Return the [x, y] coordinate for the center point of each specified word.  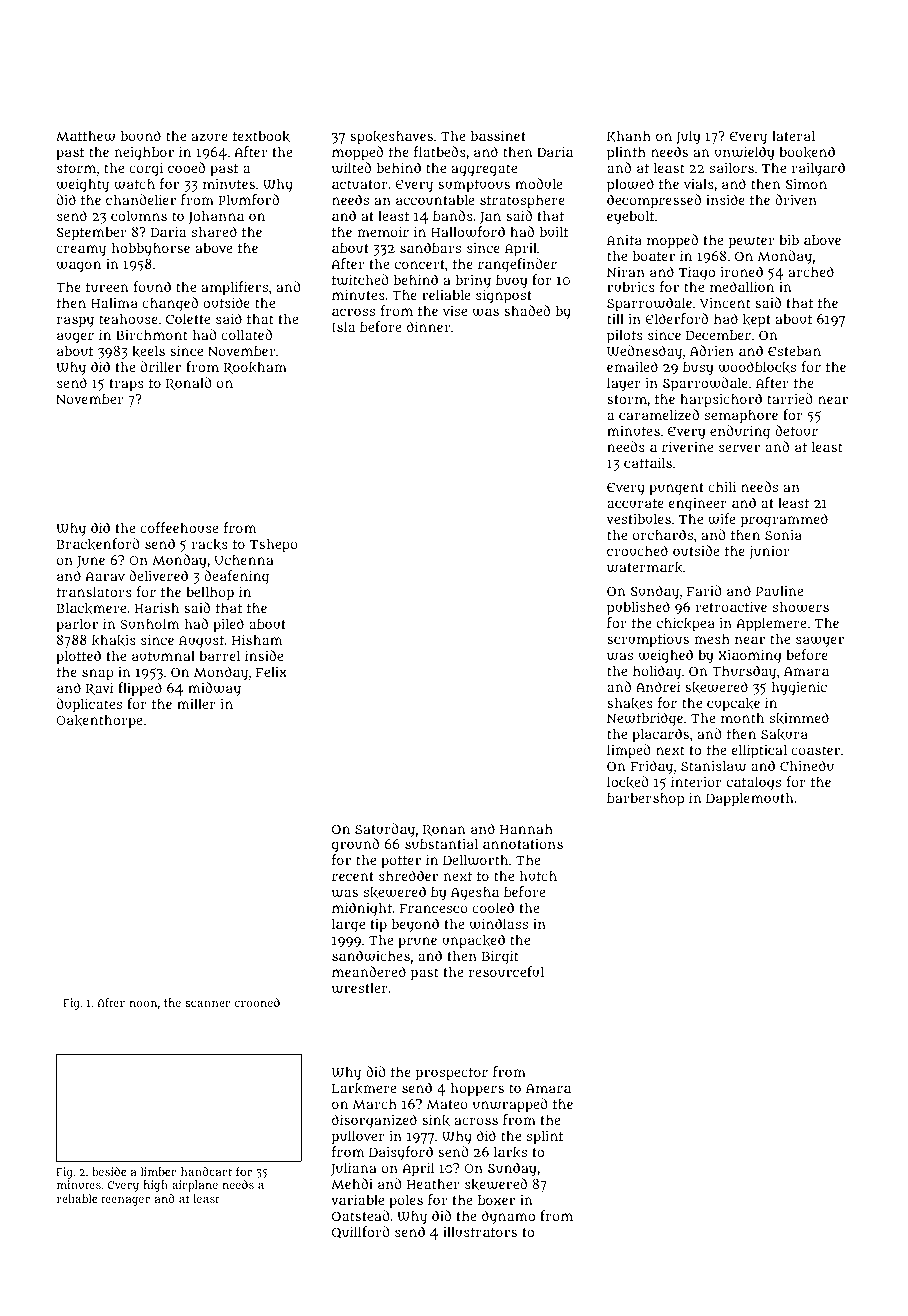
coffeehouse [179, 527]
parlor [77, 625]
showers [801, 607]
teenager [126, 1200]
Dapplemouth [750, 799]
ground [355, 845]
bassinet [498, 135]
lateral [793, 135]
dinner [428, 326]
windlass [499, 924]
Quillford [361, 1232]
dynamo [508, 1217]
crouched [637, 550]
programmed [784, 520]
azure [210, 137]
